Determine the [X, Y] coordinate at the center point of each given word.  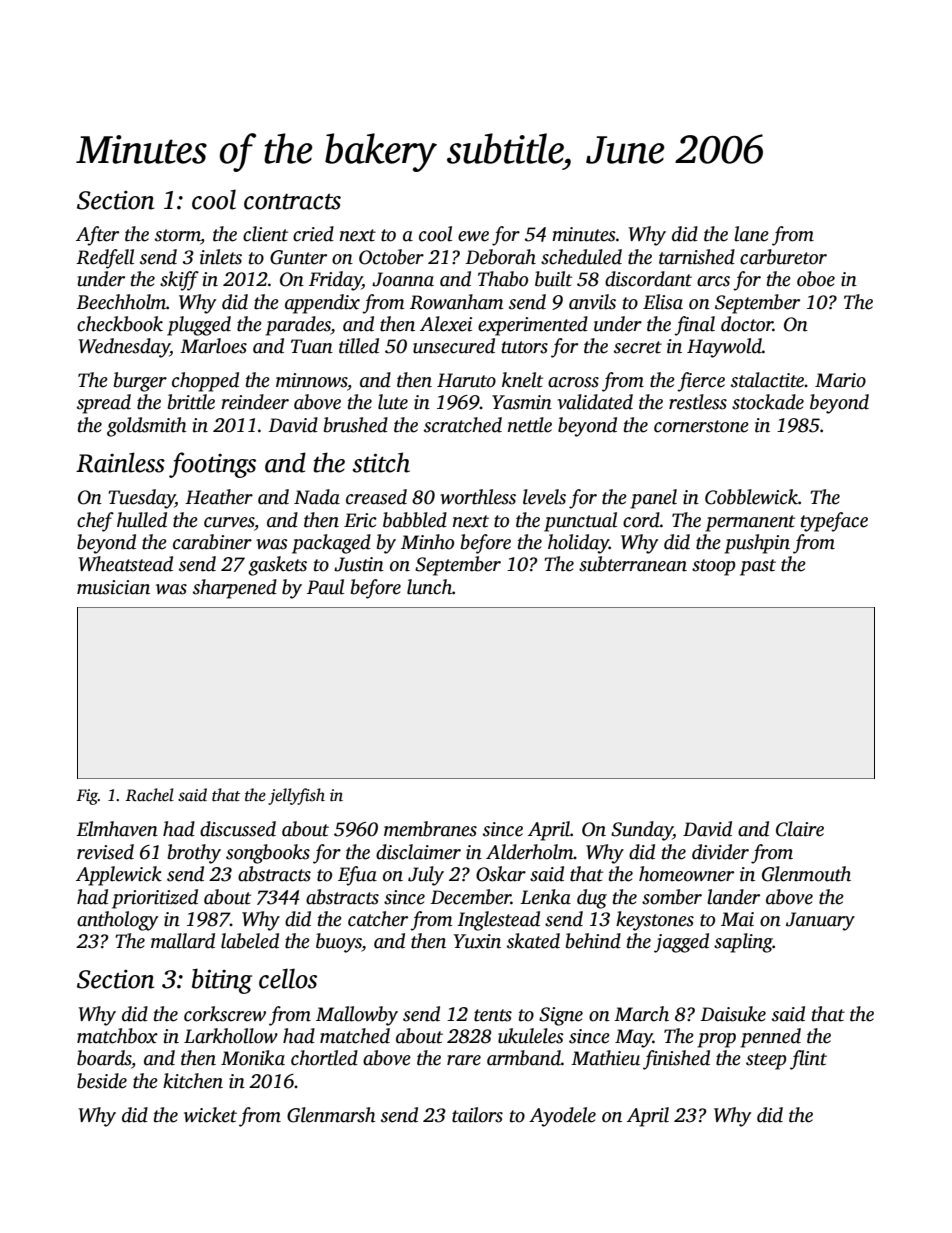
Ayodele [562, 1117]
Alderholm [530, 852]
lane [751, 234]
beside [102, 1081]
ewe [473, 236]
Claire [800, 829]
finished [676, 1060]
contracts [292, 202]
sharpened [235, 589]
